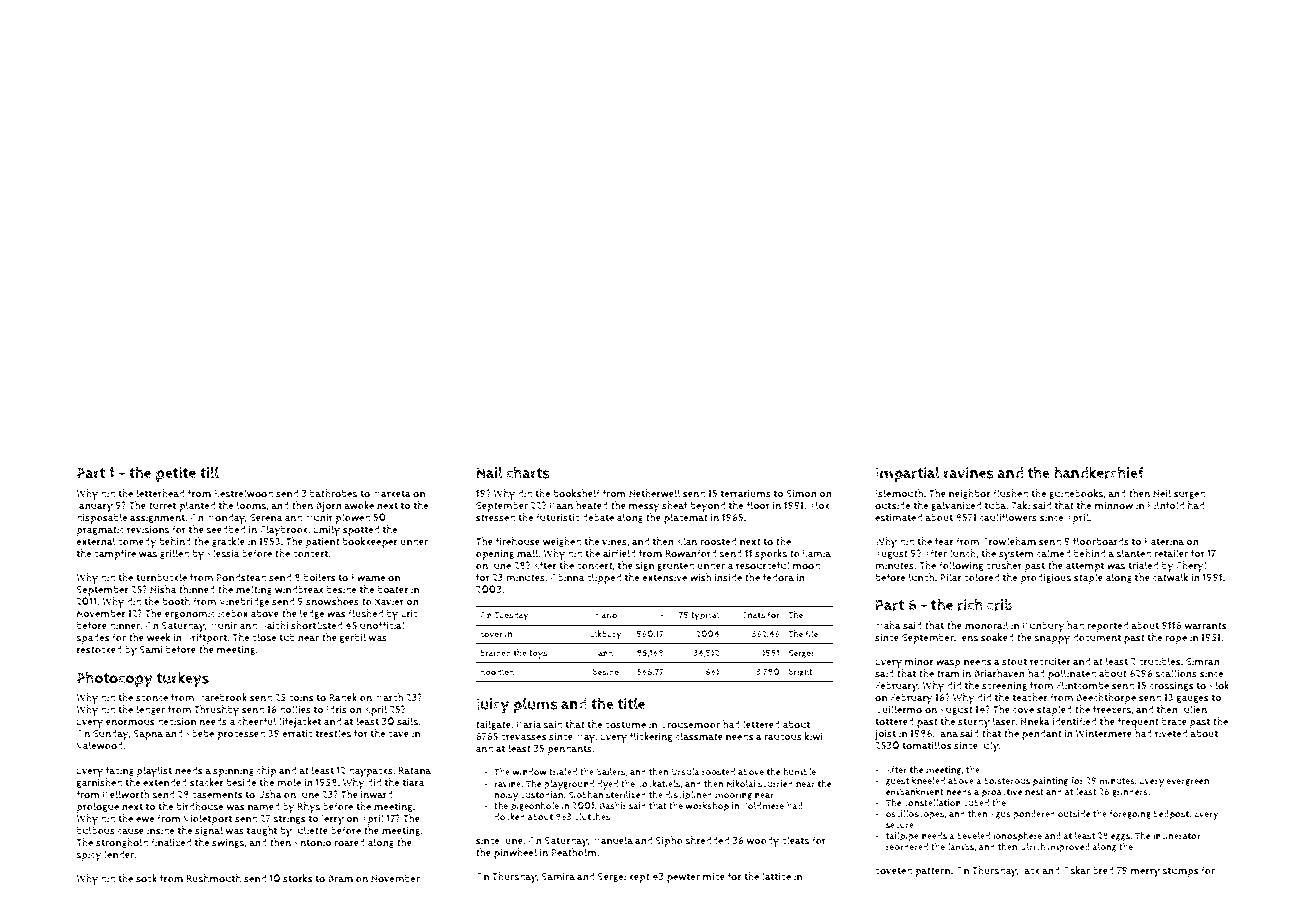  I want to click on dinner, so click(125, 625).
